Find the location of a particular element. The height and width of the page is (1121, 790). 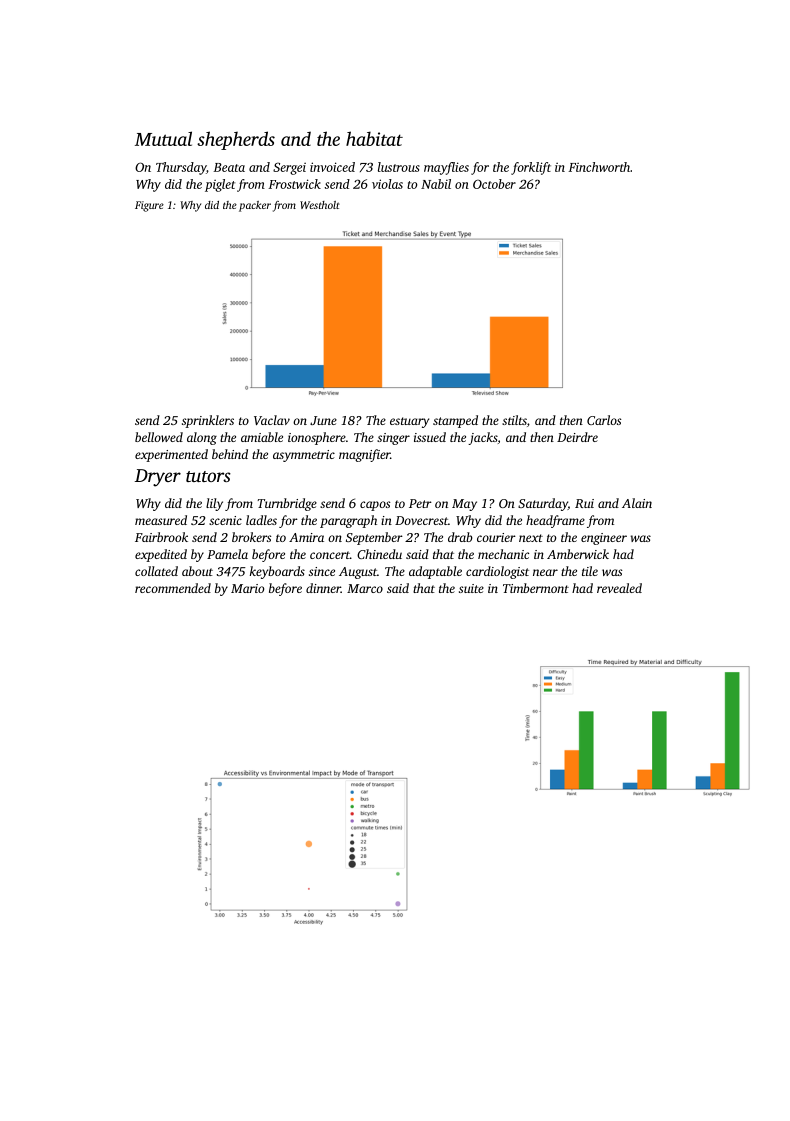

stilts is located at coordinates (514, 420).
